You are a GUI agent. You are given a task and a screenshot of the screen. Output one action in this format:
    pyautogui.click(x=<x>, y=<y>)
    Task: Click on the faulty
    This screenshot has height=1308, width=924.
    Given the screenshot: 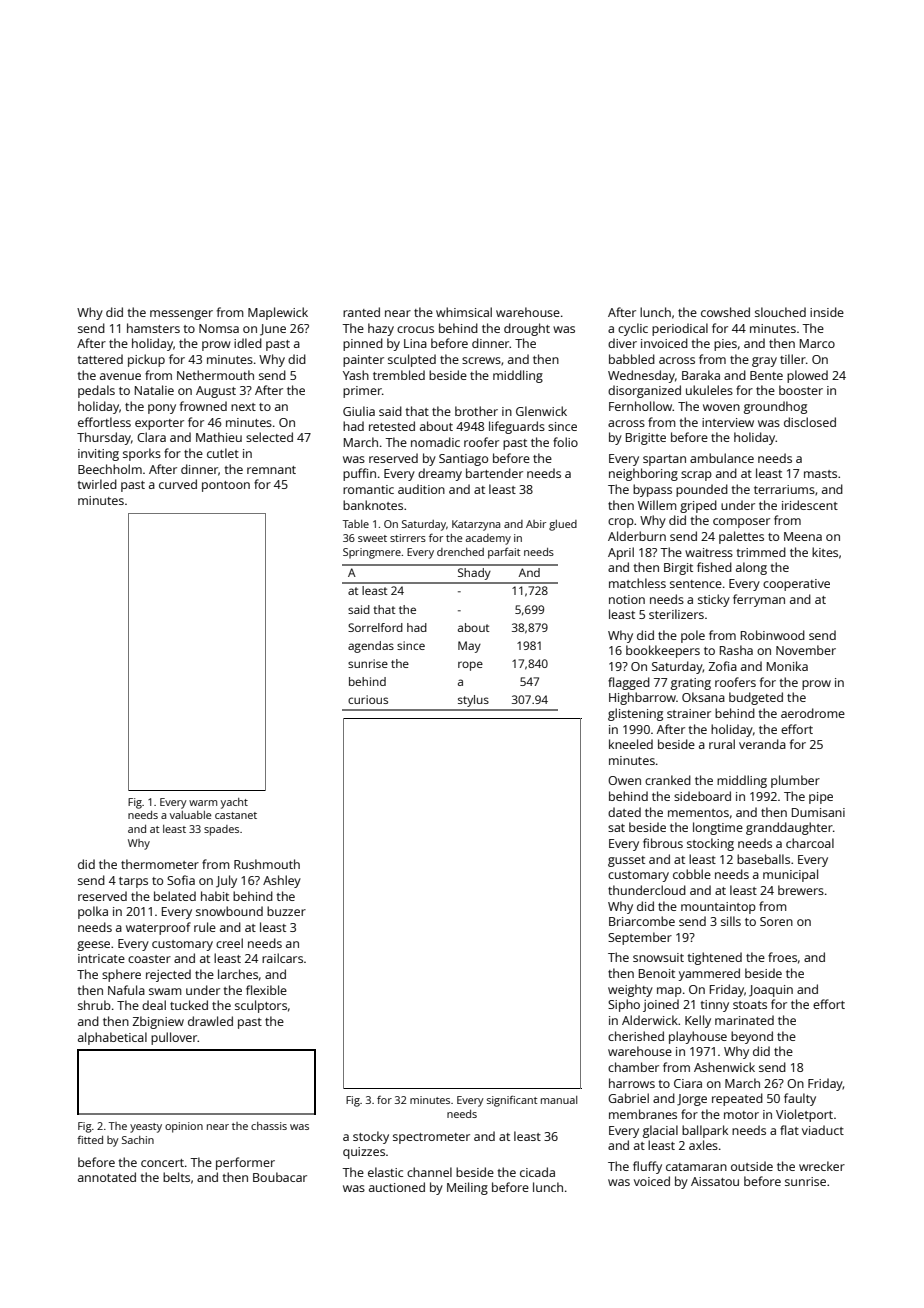 What is the action you would take?
    pyautogui.click(x=800, y=1099)
